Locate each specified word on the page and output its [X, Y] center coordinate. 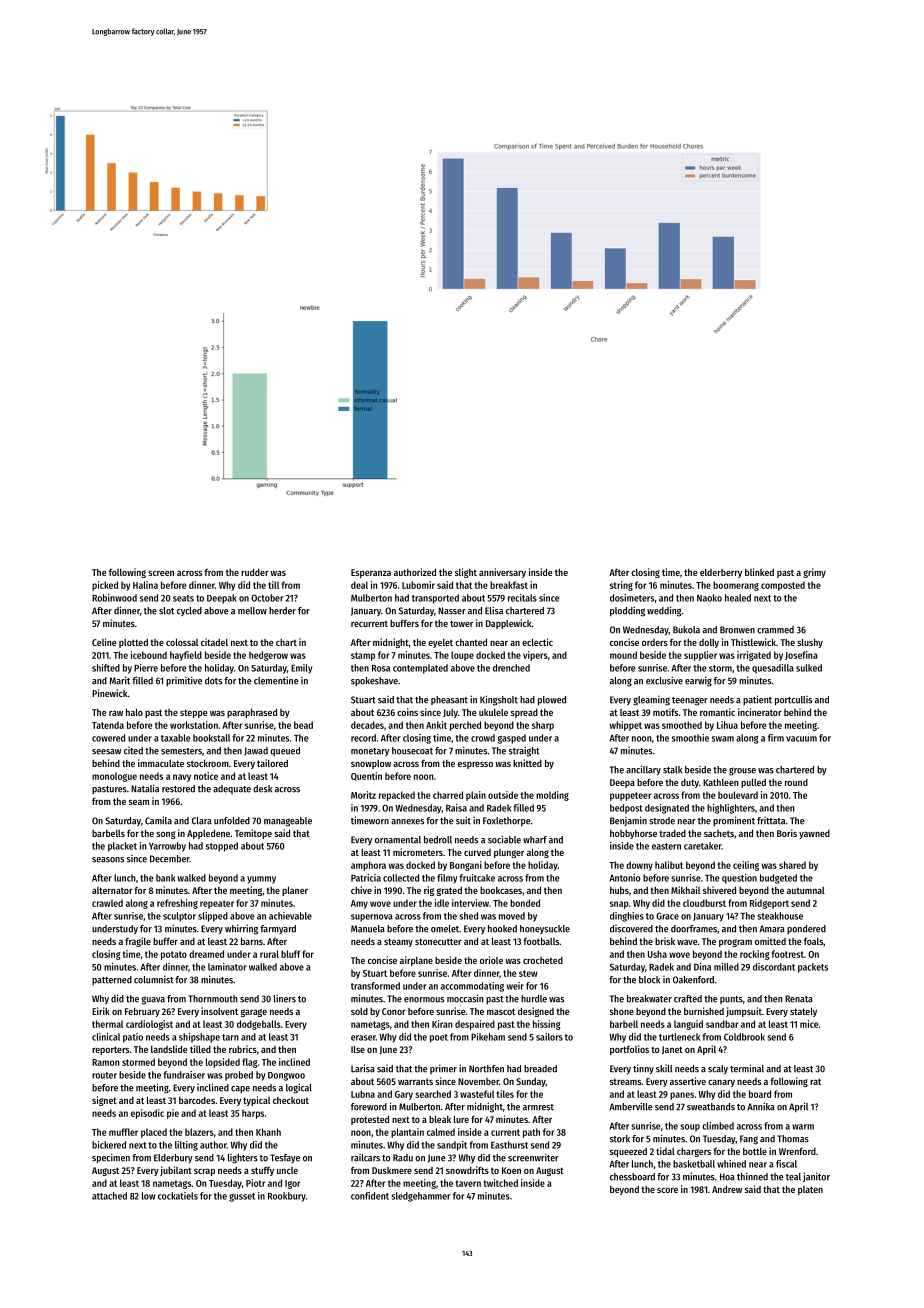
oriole [491, 960]
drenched [511, 668]
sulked [809, 668]
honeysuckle [545, 929]
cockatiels [178, 1196]
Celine [104, 642]
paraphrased [252, 713]
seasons [108, 860]
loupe [462, 656]
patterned [112, 980]
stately [803, 1012]
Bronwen [737, 630]
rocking [755, 955]
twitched [501, 1183]
